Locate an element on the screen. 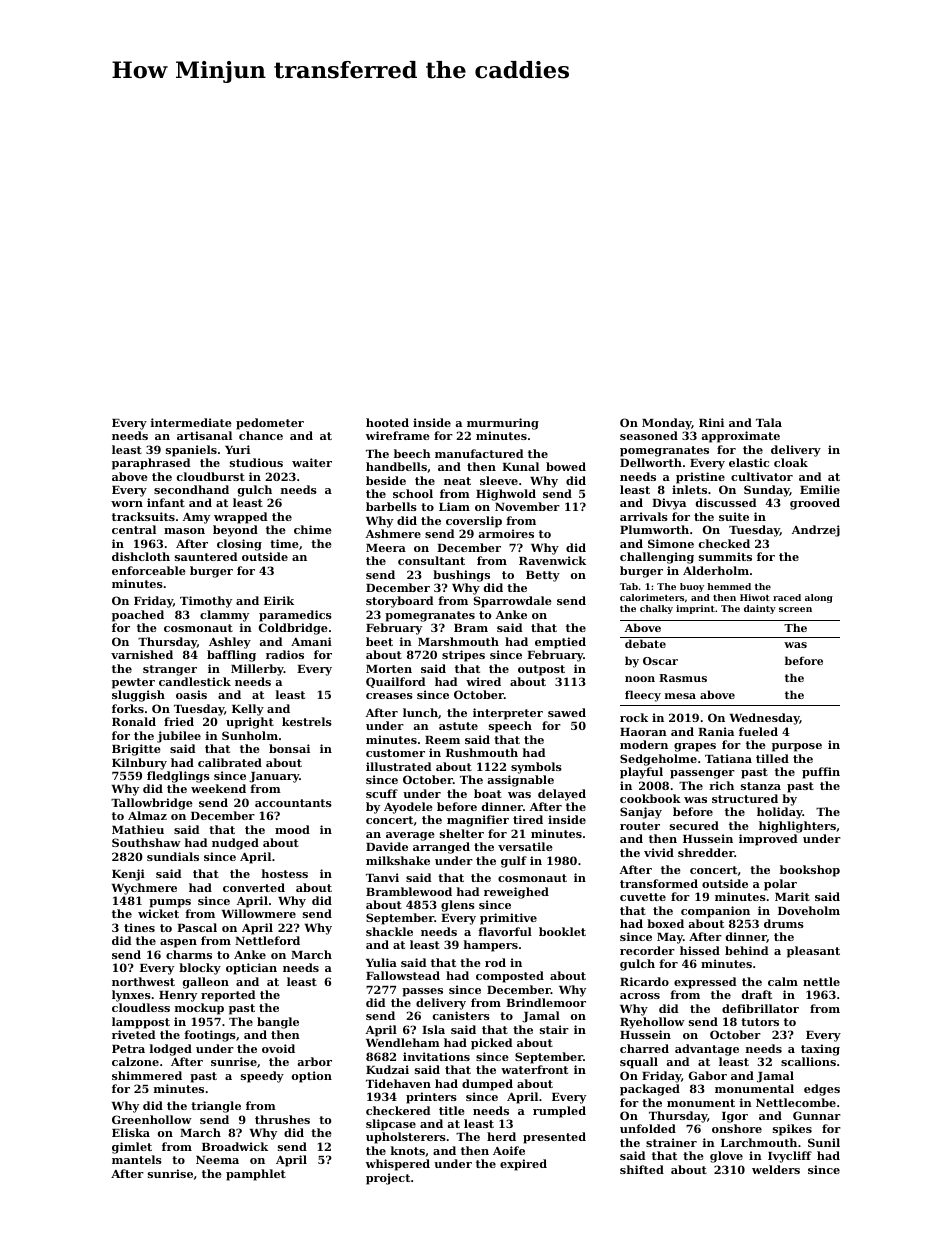 This screenshot has width=952, height=1233. draft is located at coordinates (757, 994).
